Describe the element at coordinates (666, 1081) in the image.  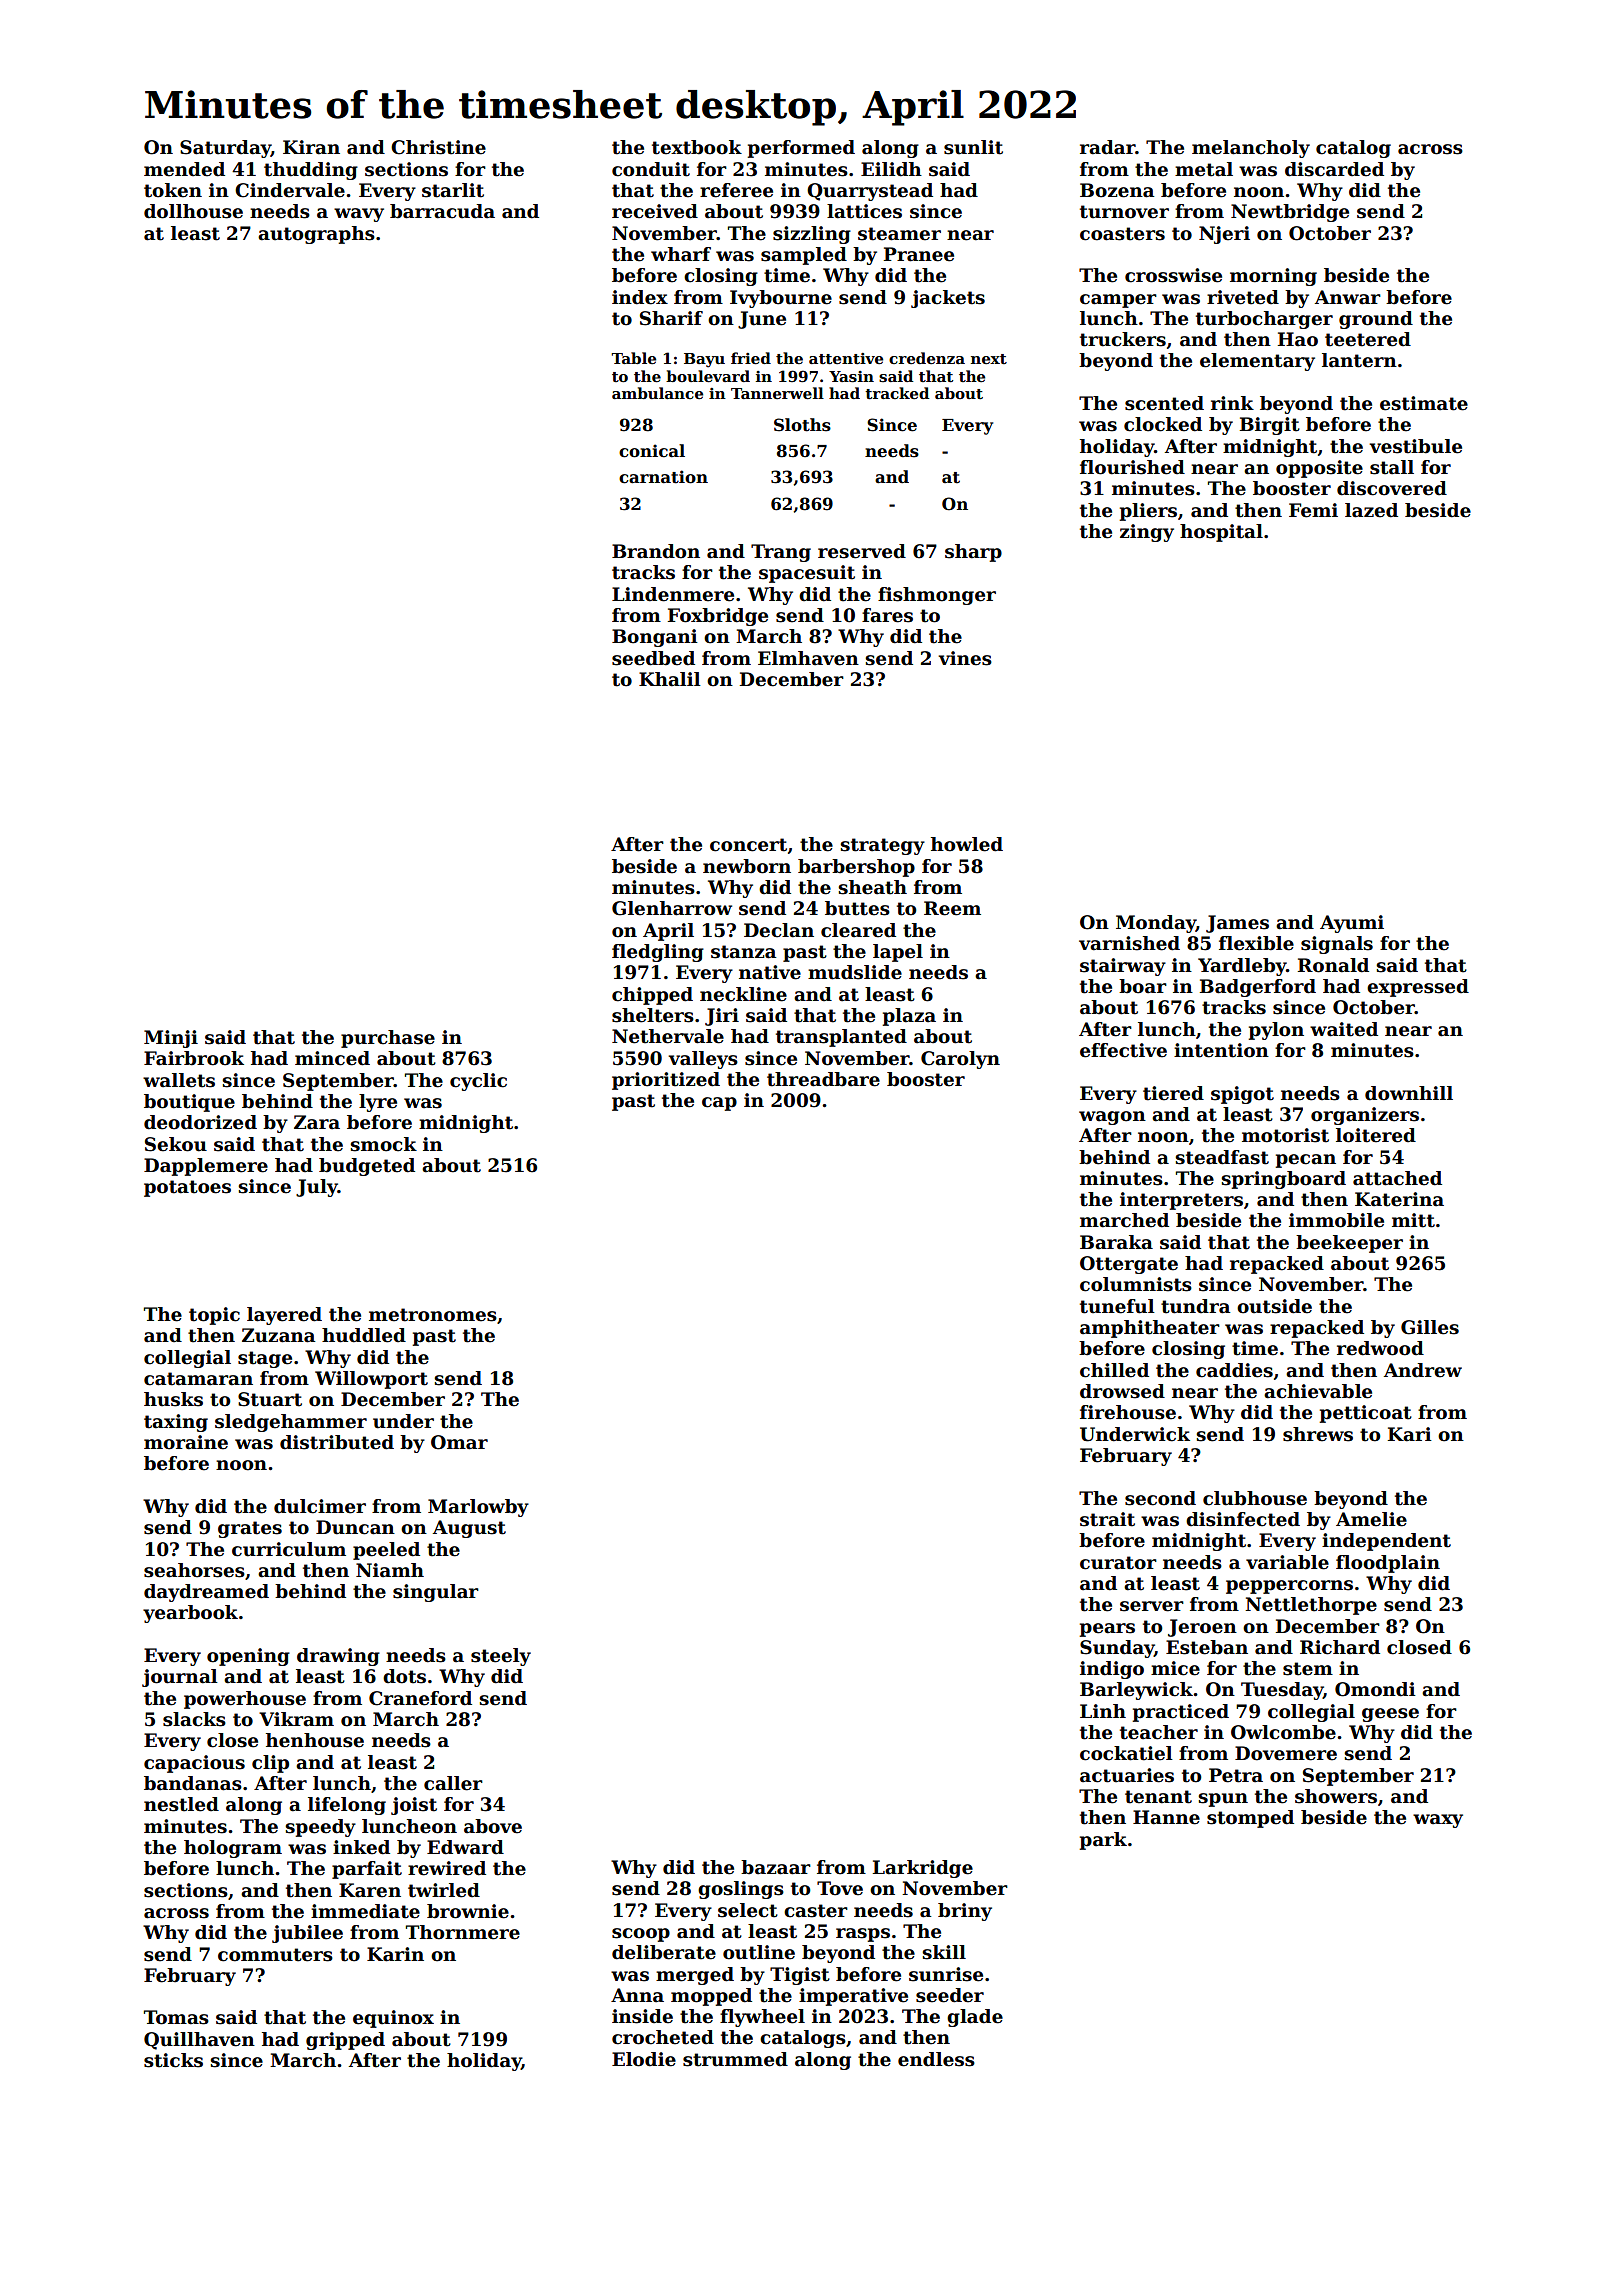
I see `prioritized` at that location.
